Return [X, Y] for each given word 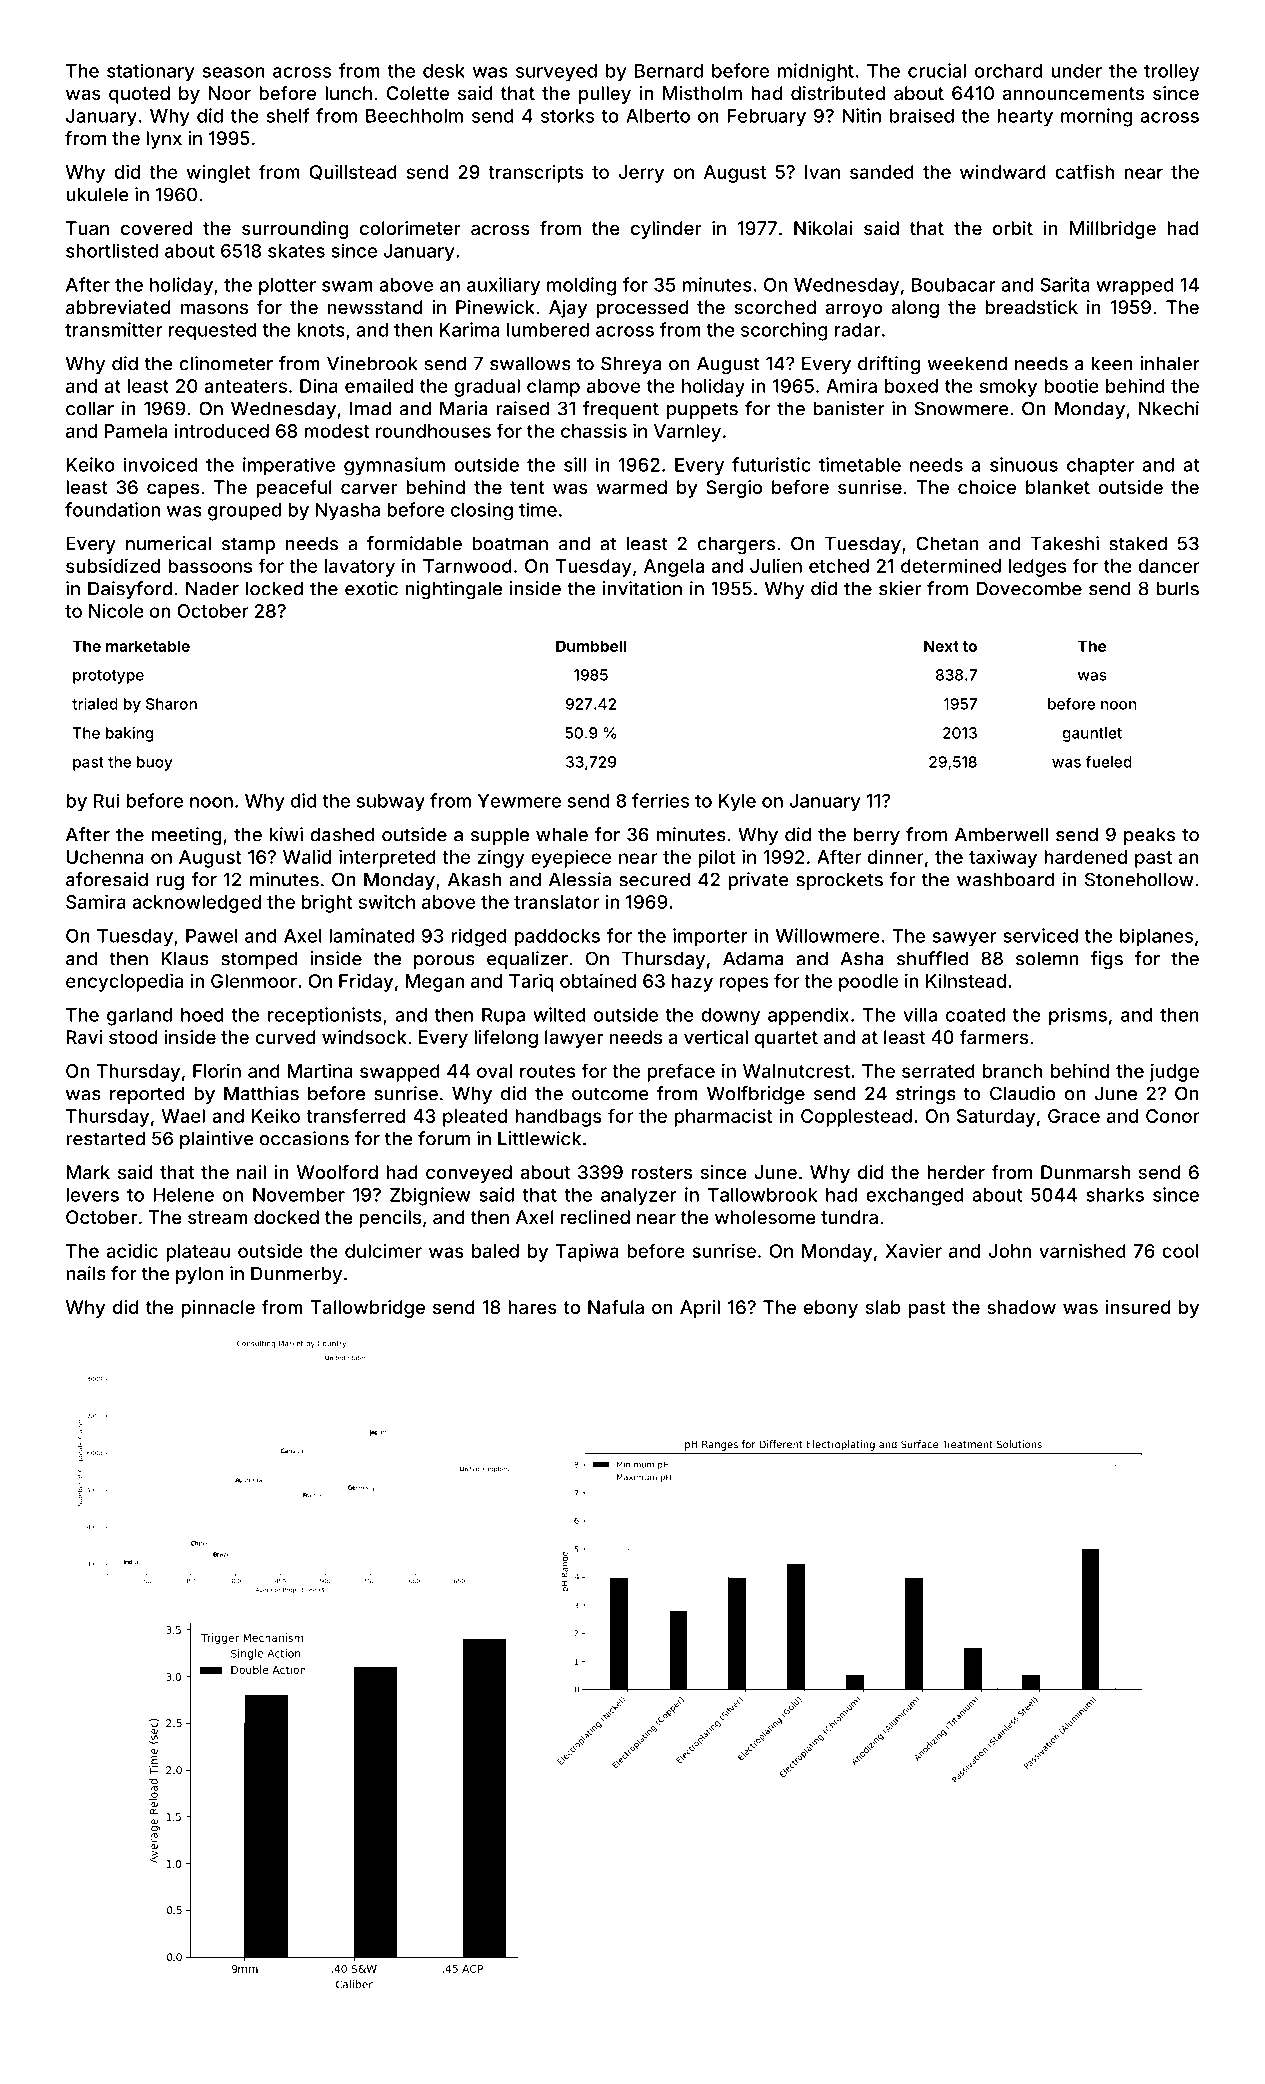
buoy [155, 763]
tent [527, 487]
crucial [937, 70]
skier [900, 588]
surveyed [556, 73]
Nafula [616, 1307]
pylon [199, 1275]
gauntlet [1092, 734]
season [234, 72]
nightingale [454, 590]
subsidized [113, 565]
